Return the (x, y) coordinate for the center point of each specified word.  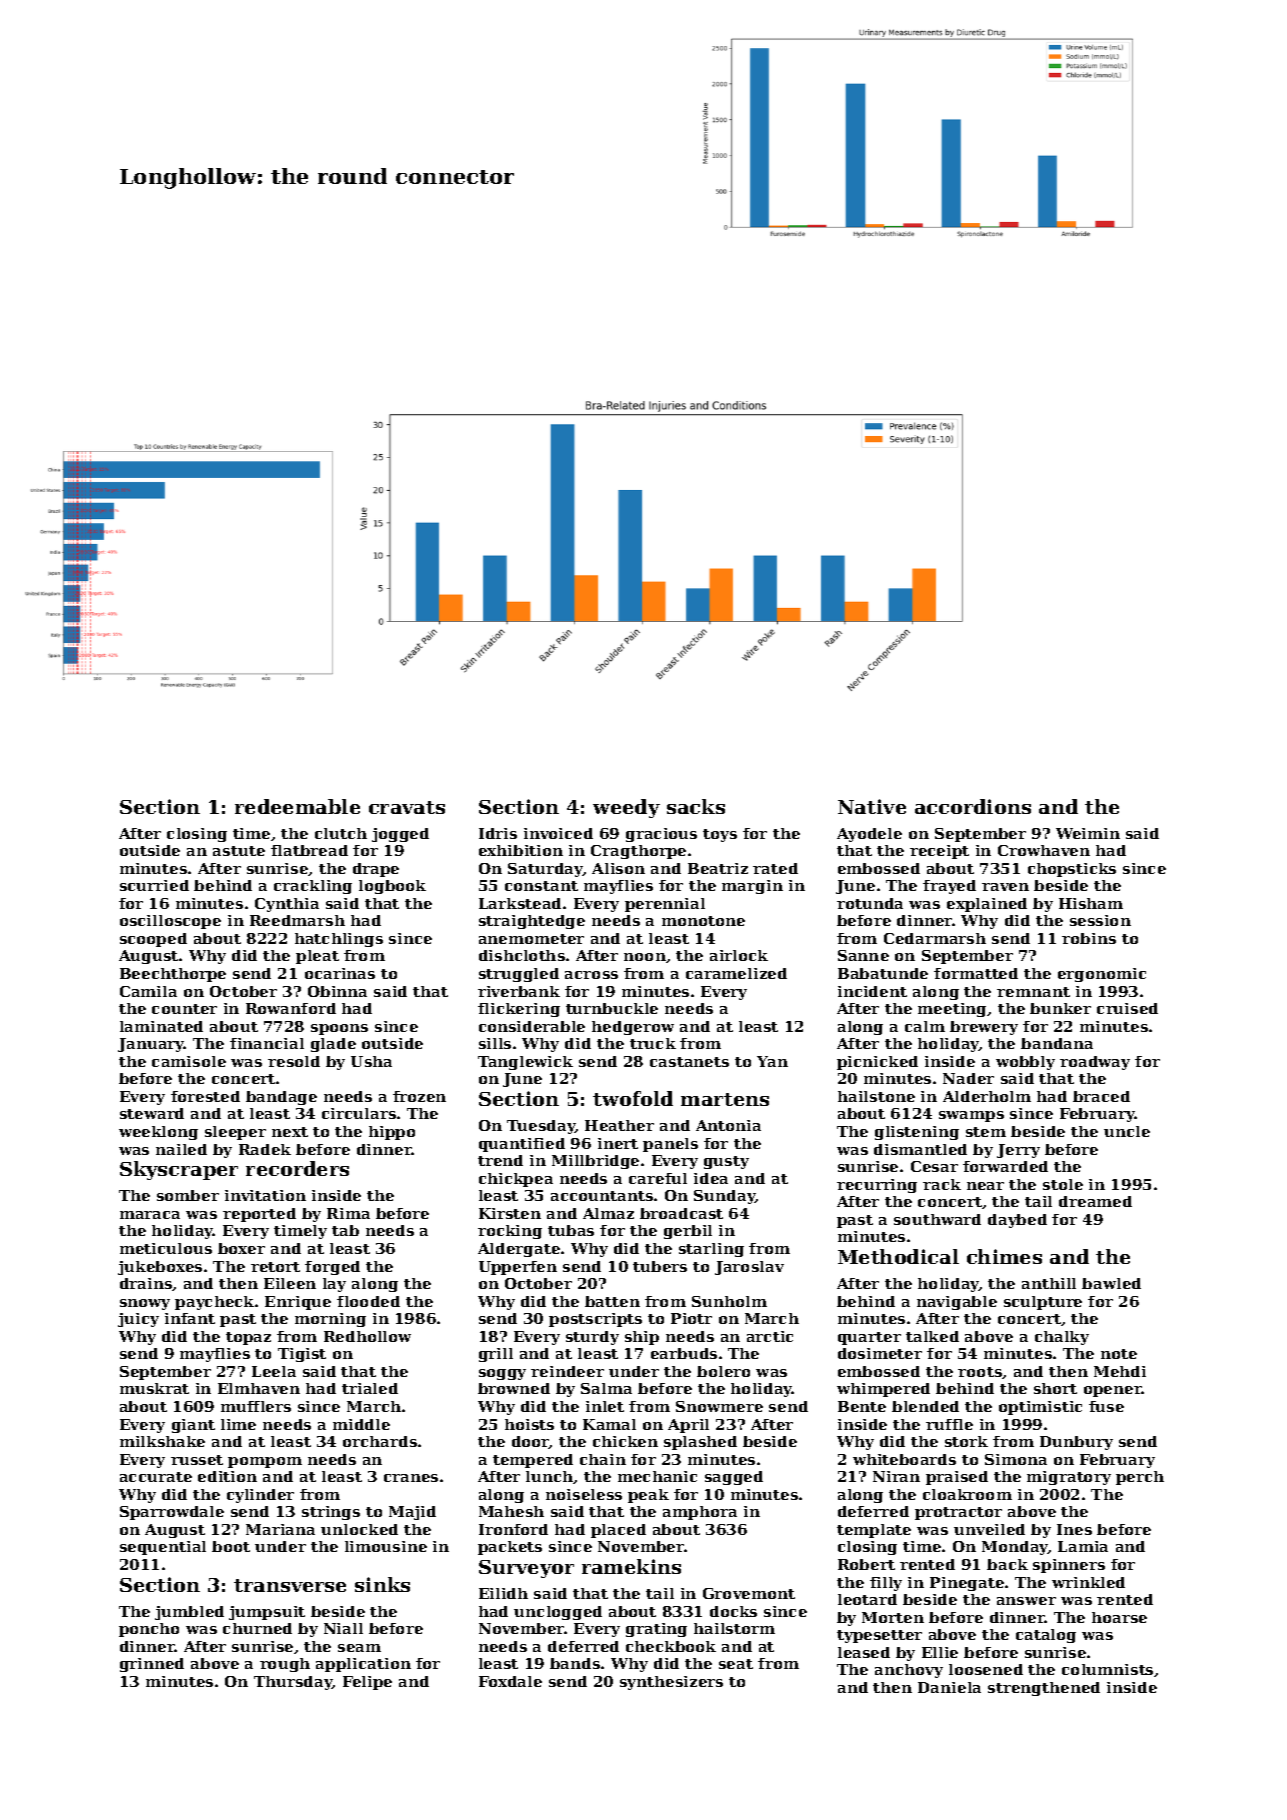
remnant (1033, 992)
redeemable (297, 806)
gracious (661, 835)
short (1055, 1388)
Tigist (302, 1355)
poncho (149, 1630)
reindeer (567, 1371)
